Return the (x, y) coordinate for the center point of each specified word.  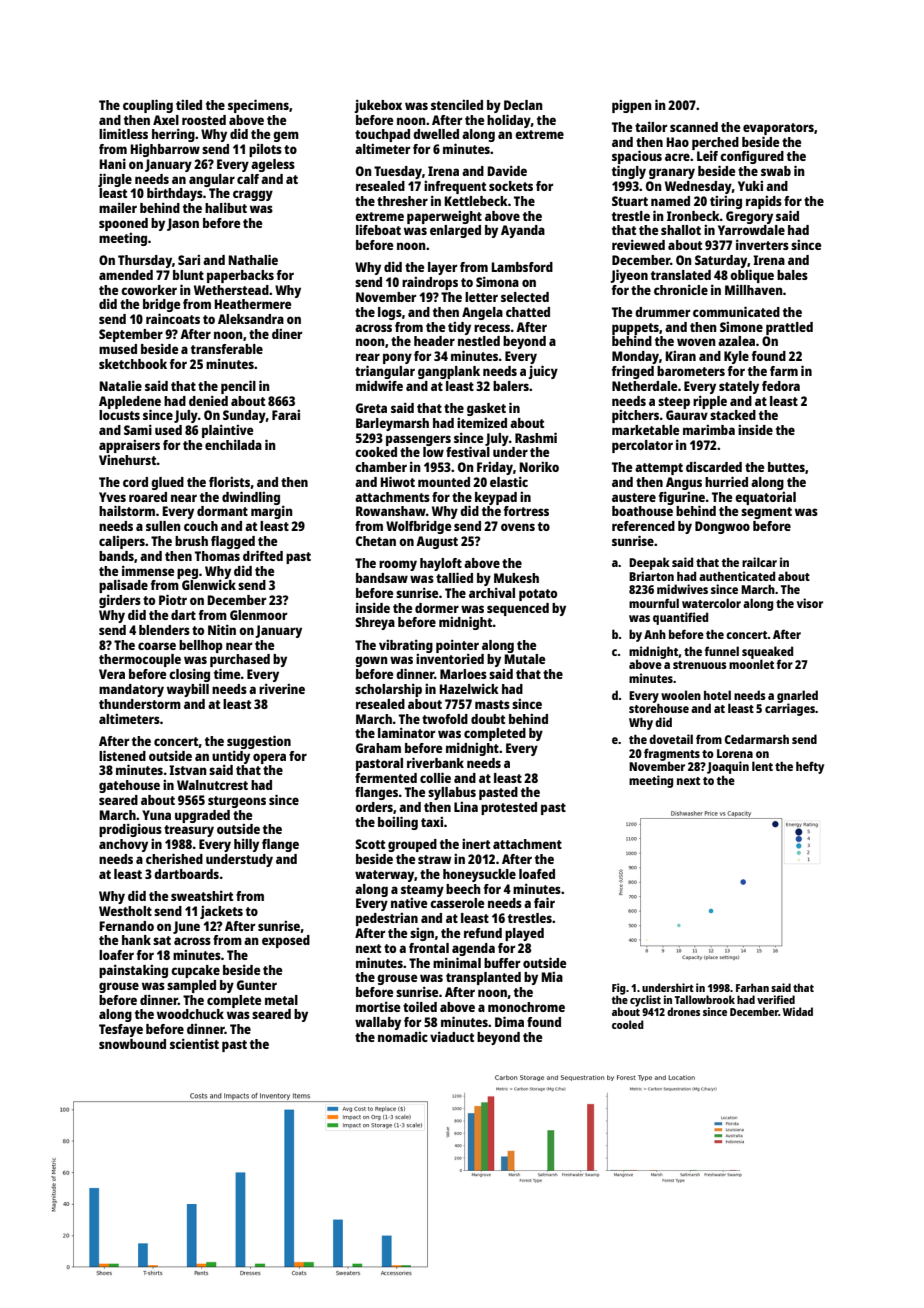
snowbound (132, 1044)
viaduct (452, 1036)
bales (792, 275)
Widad (797, 1011)
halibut (226, 207)
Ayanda (523, 231)
